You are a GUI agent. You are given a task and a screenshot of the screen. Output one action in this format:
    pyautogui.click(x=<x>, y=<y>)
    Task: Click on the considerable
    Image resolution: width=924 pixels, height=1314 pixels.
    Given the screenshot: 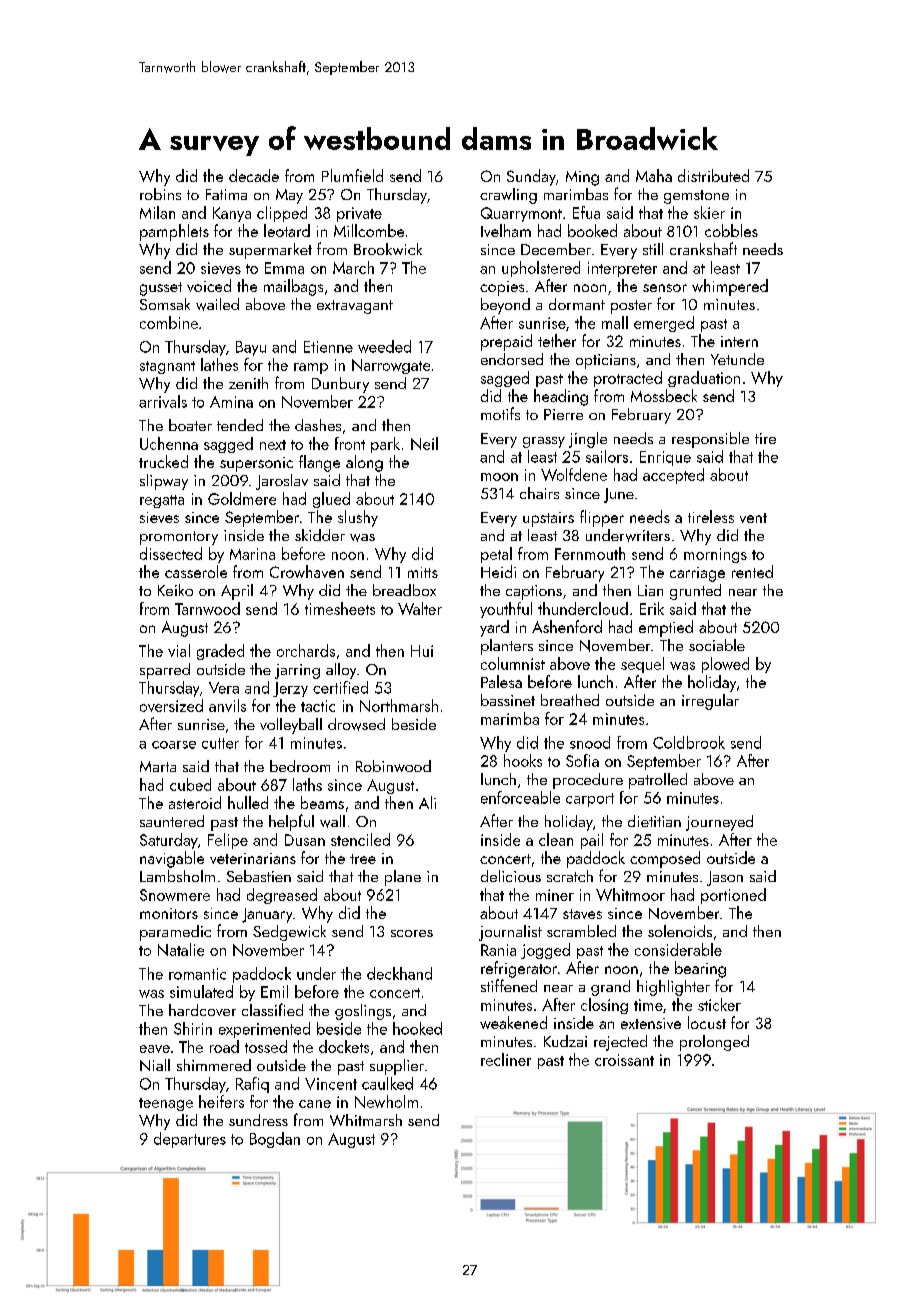 What is the action you would take?
    pyautogui.click(x=678, y=949)
